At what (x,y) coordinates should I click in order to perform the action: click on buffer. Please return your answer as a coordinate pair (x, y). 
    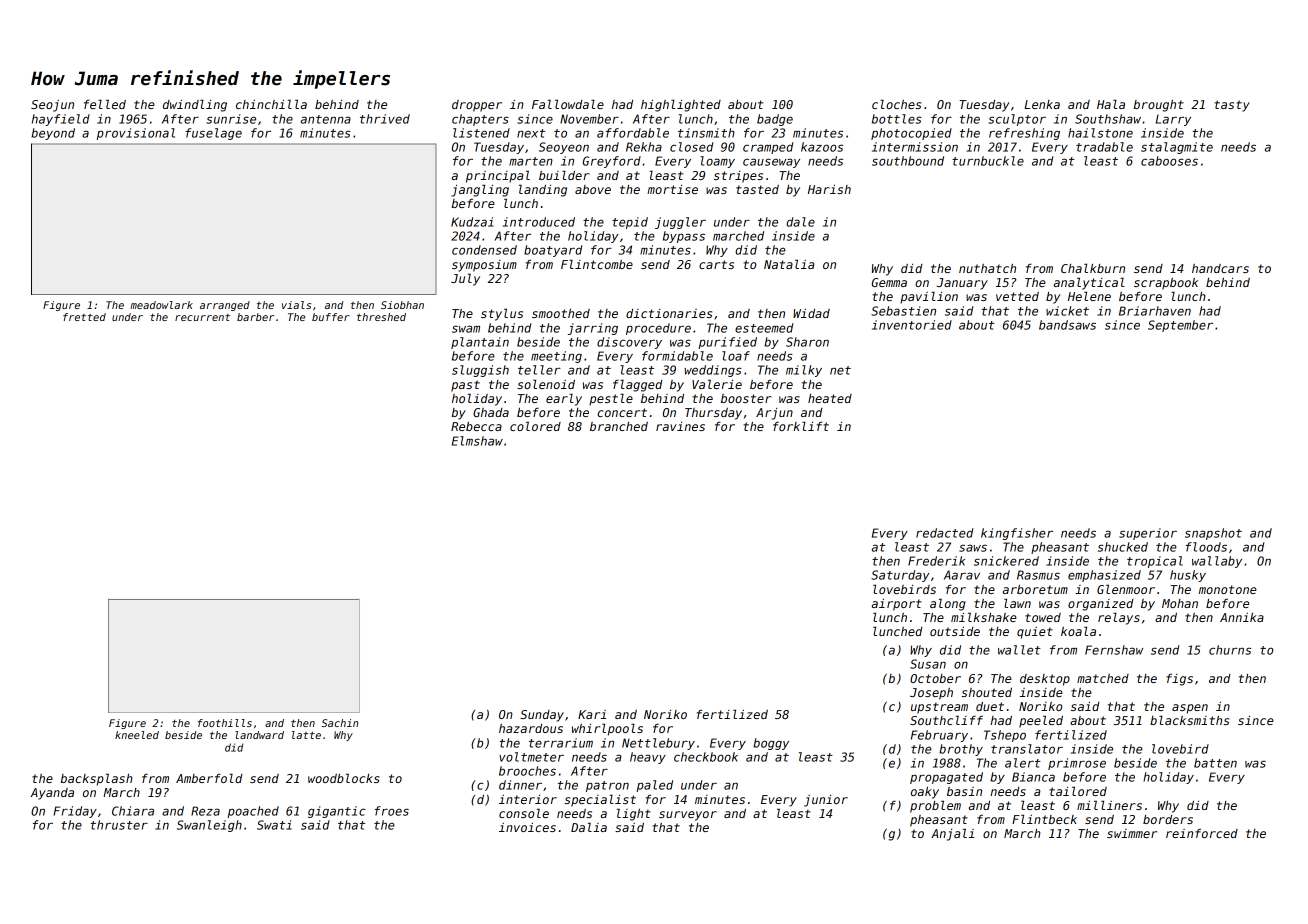
    Looking at the image, I should click on (331, 317).
